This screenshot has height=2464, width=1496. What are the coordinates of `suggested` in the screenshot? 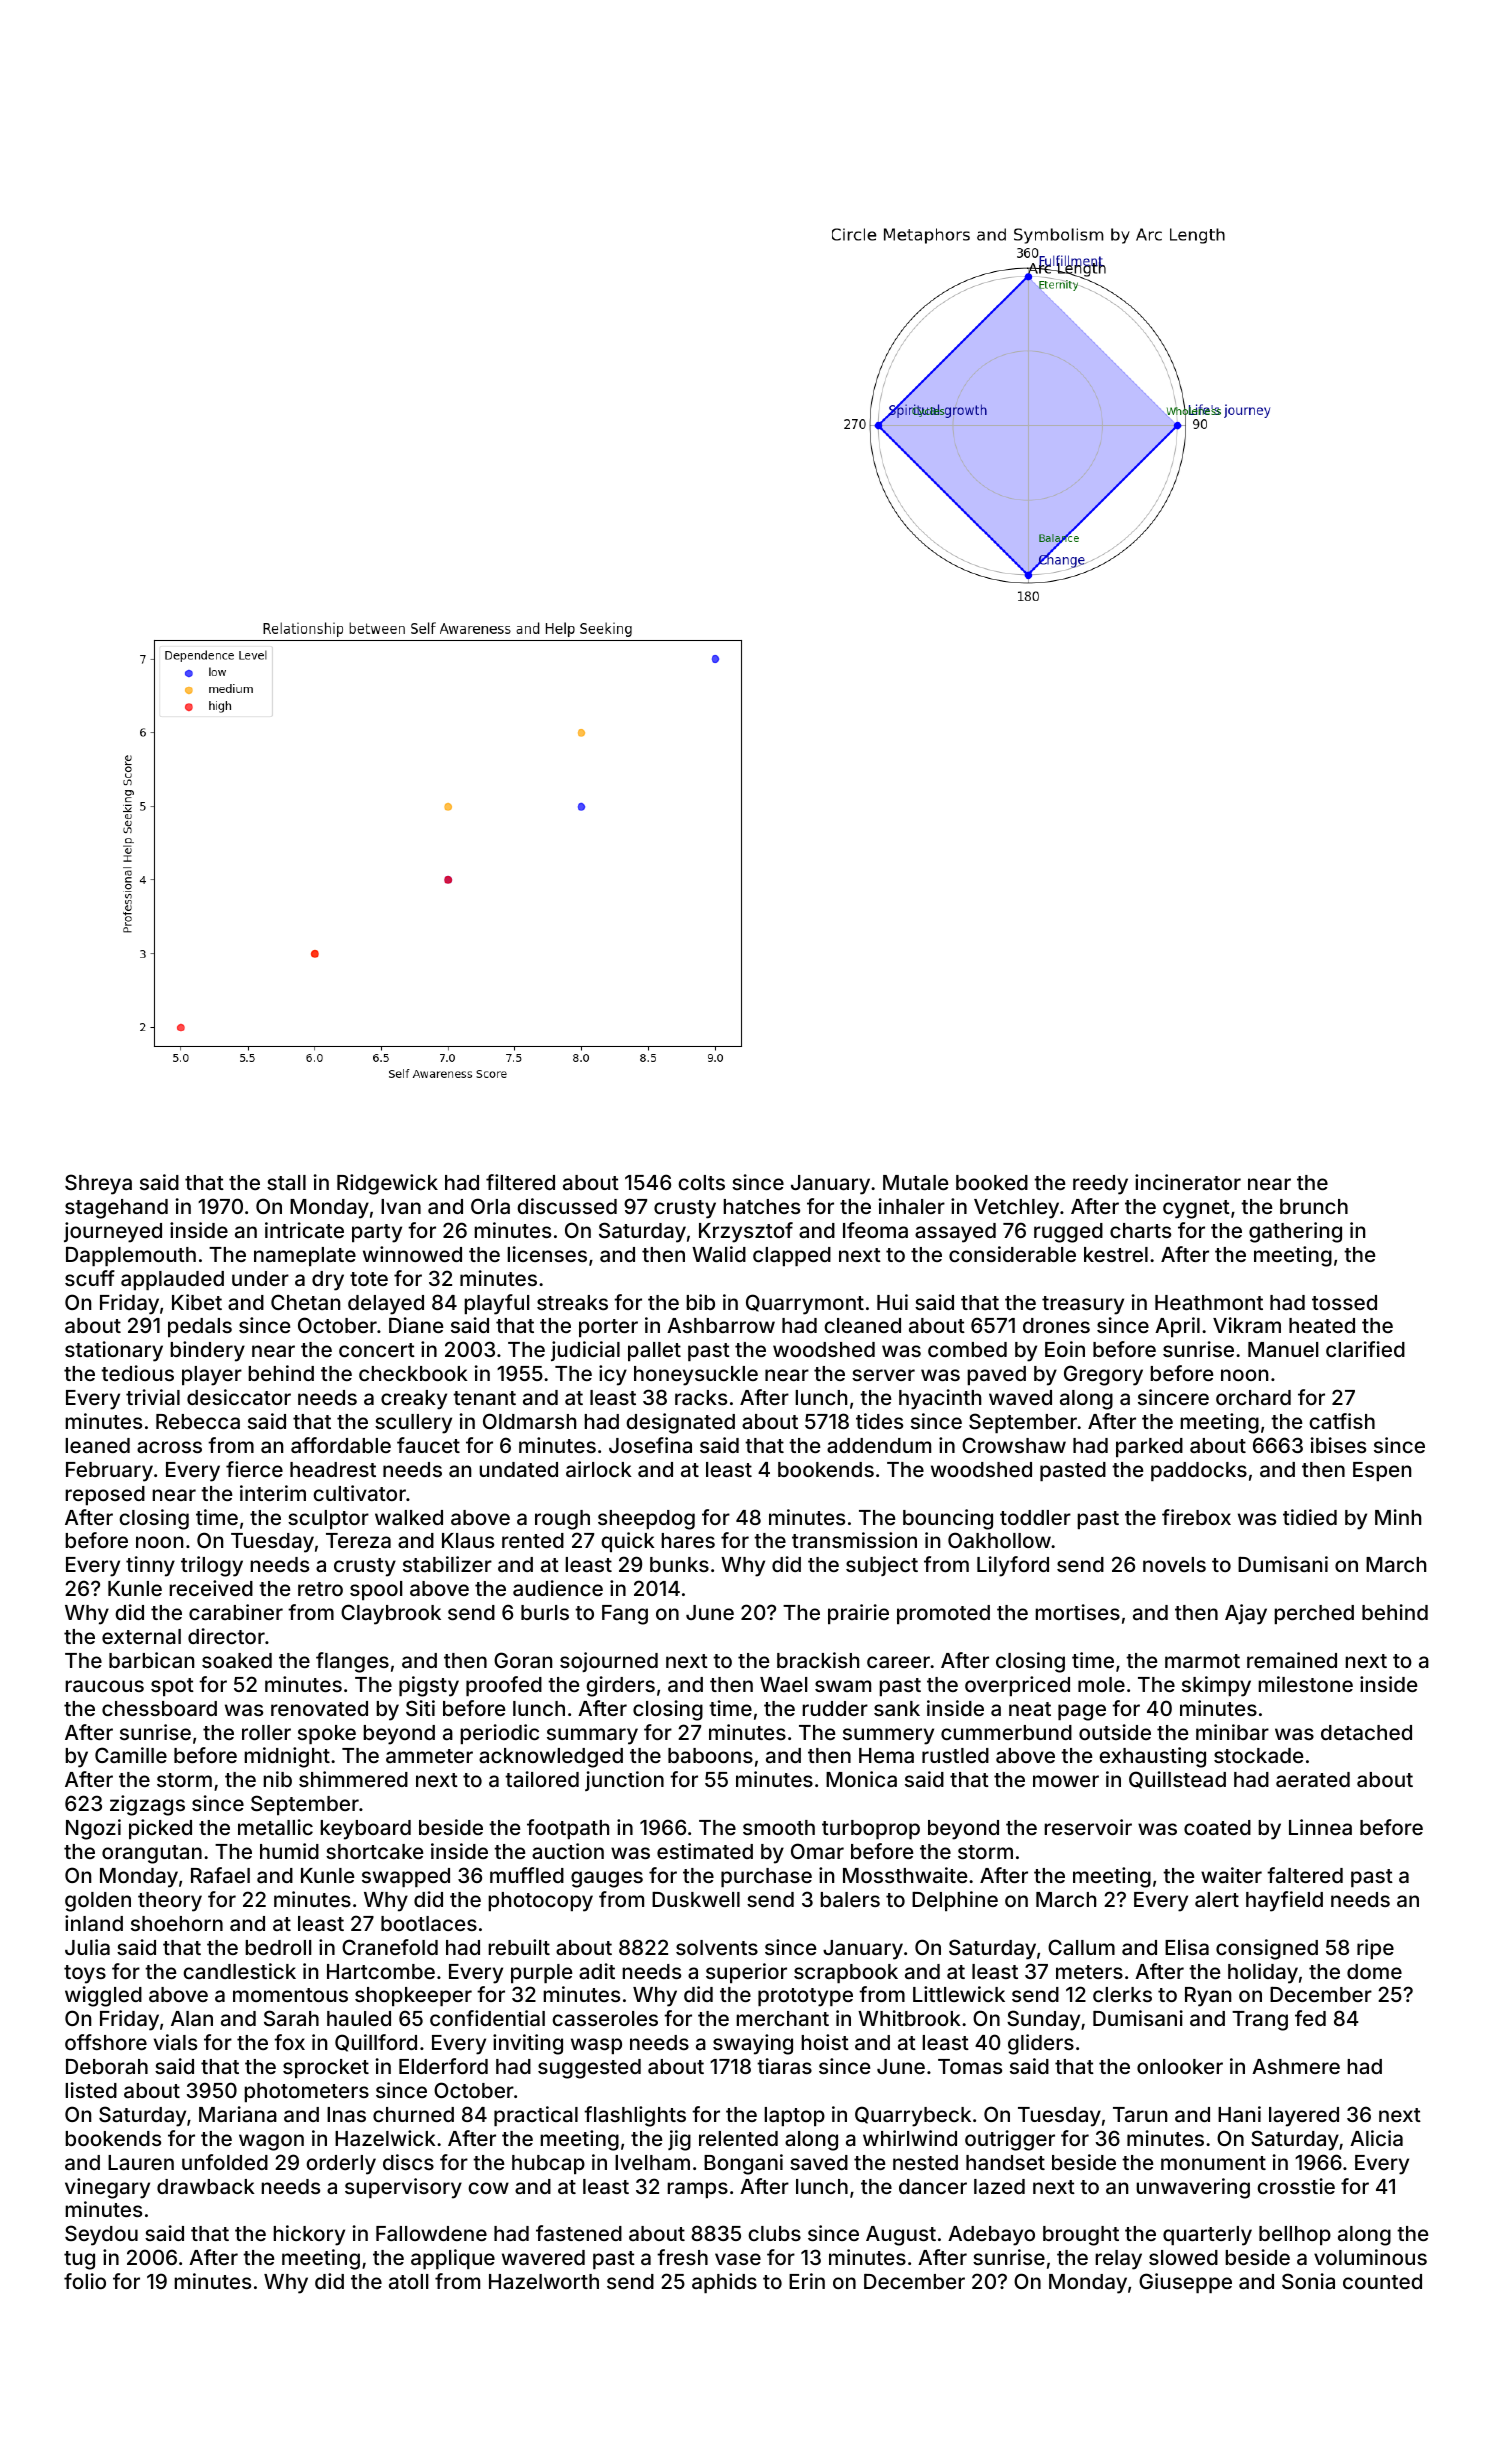 It's located at (589, 2069).
